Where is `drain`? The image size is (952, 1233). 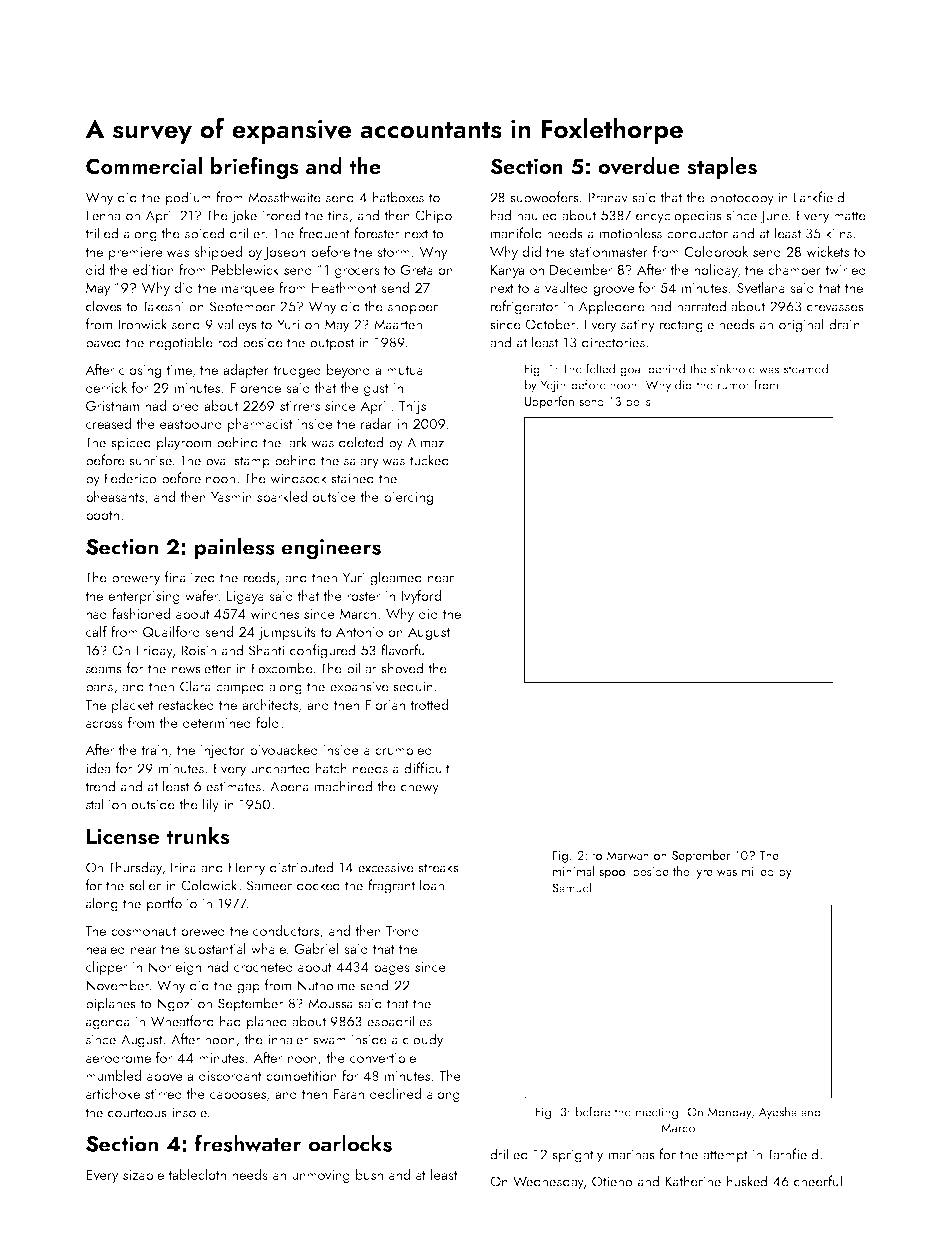 drain is located at coordinates (844, 324).
